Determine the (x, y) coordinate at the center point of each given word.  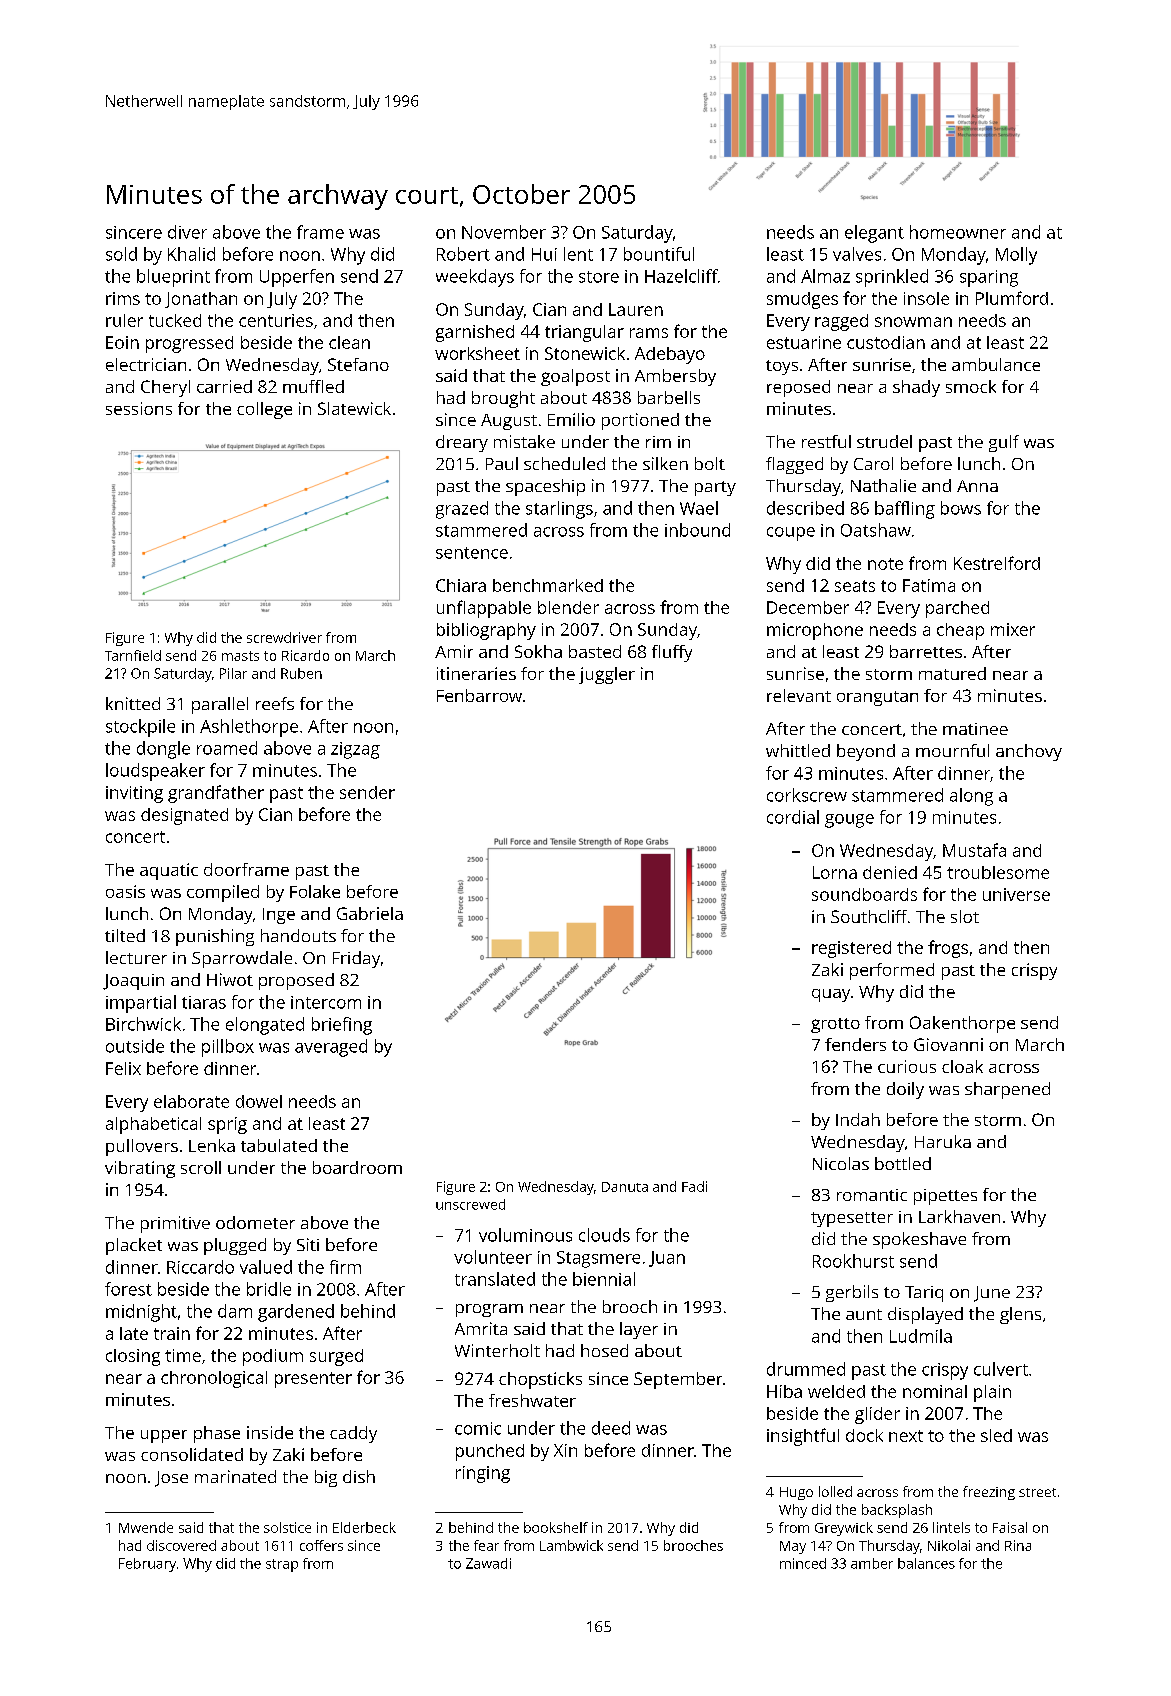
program (489, 1310)
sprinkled (892, 278)
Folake (315, 891)
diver (187, 232)
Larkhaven (959, 1216)
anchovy (1029, 752)
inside (270, 1432)
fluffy (672, 653)
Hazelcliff (681, 276)
